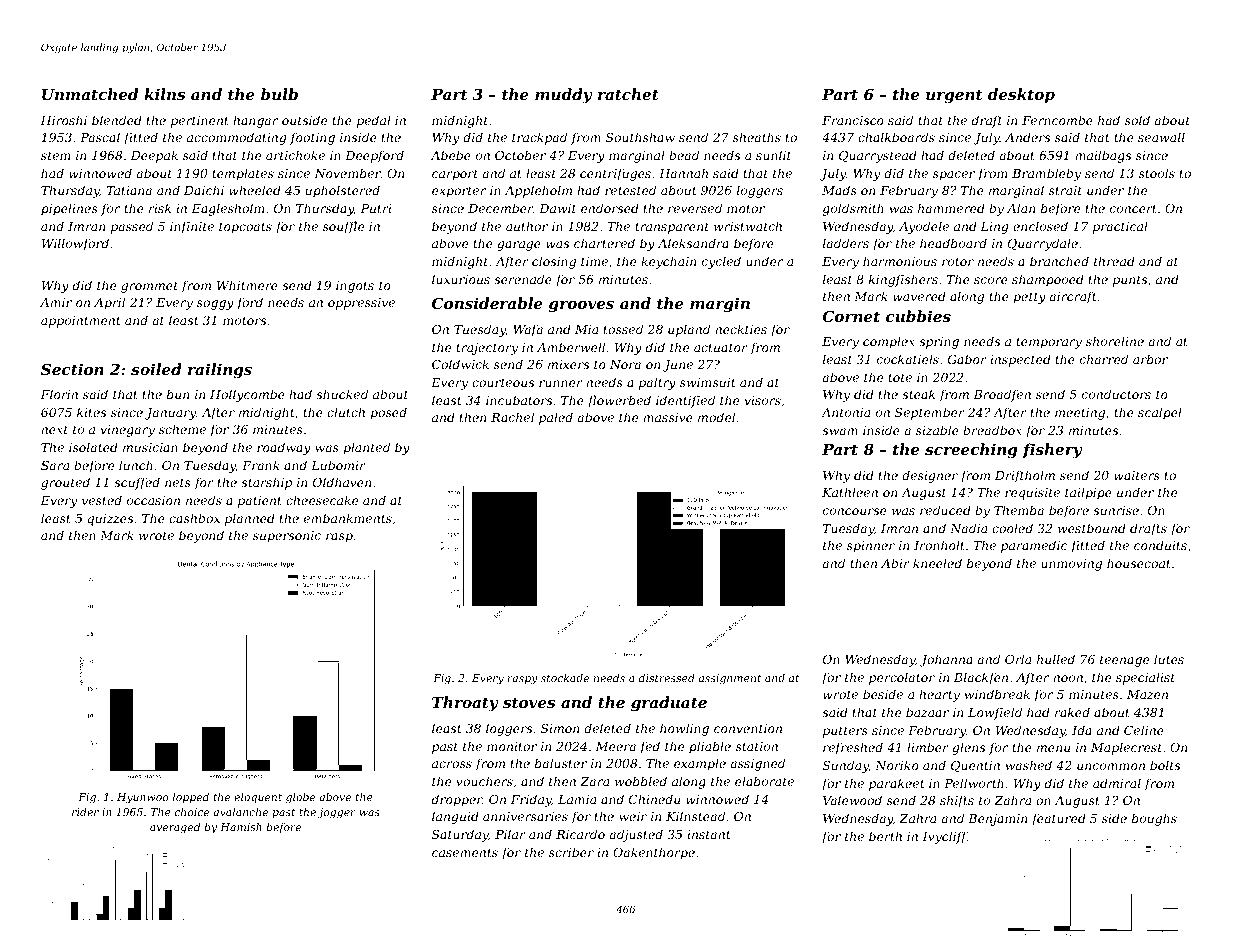 This image has height=952, width=1233. What do you see at coordinates (154, 156) in the image?
I see `Deepak` at bounding box center [154, 156].
